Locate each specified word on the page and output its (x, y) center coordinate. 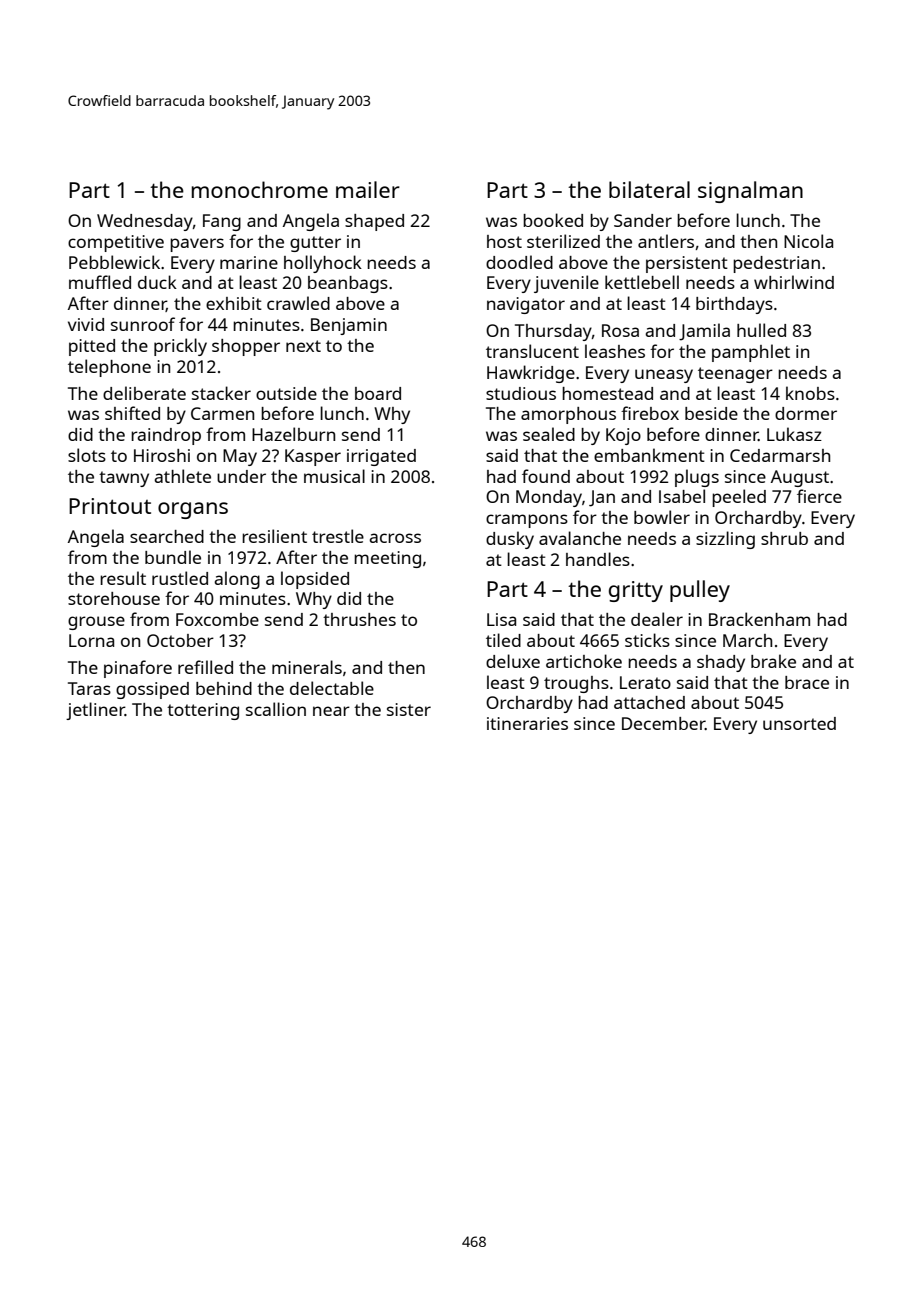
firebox (650, 413)
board (378, 393)
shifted (132, 413)
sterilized (563, 241)
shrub (784, 538)
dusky (510, 540)
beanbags (348, 284)
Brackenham (759, 619)
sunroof (143, 324)
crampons (527, 521)
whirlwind (794, 282)
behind (224, 688)
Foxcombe (217, 619)
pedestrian (776, 264)
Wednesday (145, 222)
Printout (110, 506)
